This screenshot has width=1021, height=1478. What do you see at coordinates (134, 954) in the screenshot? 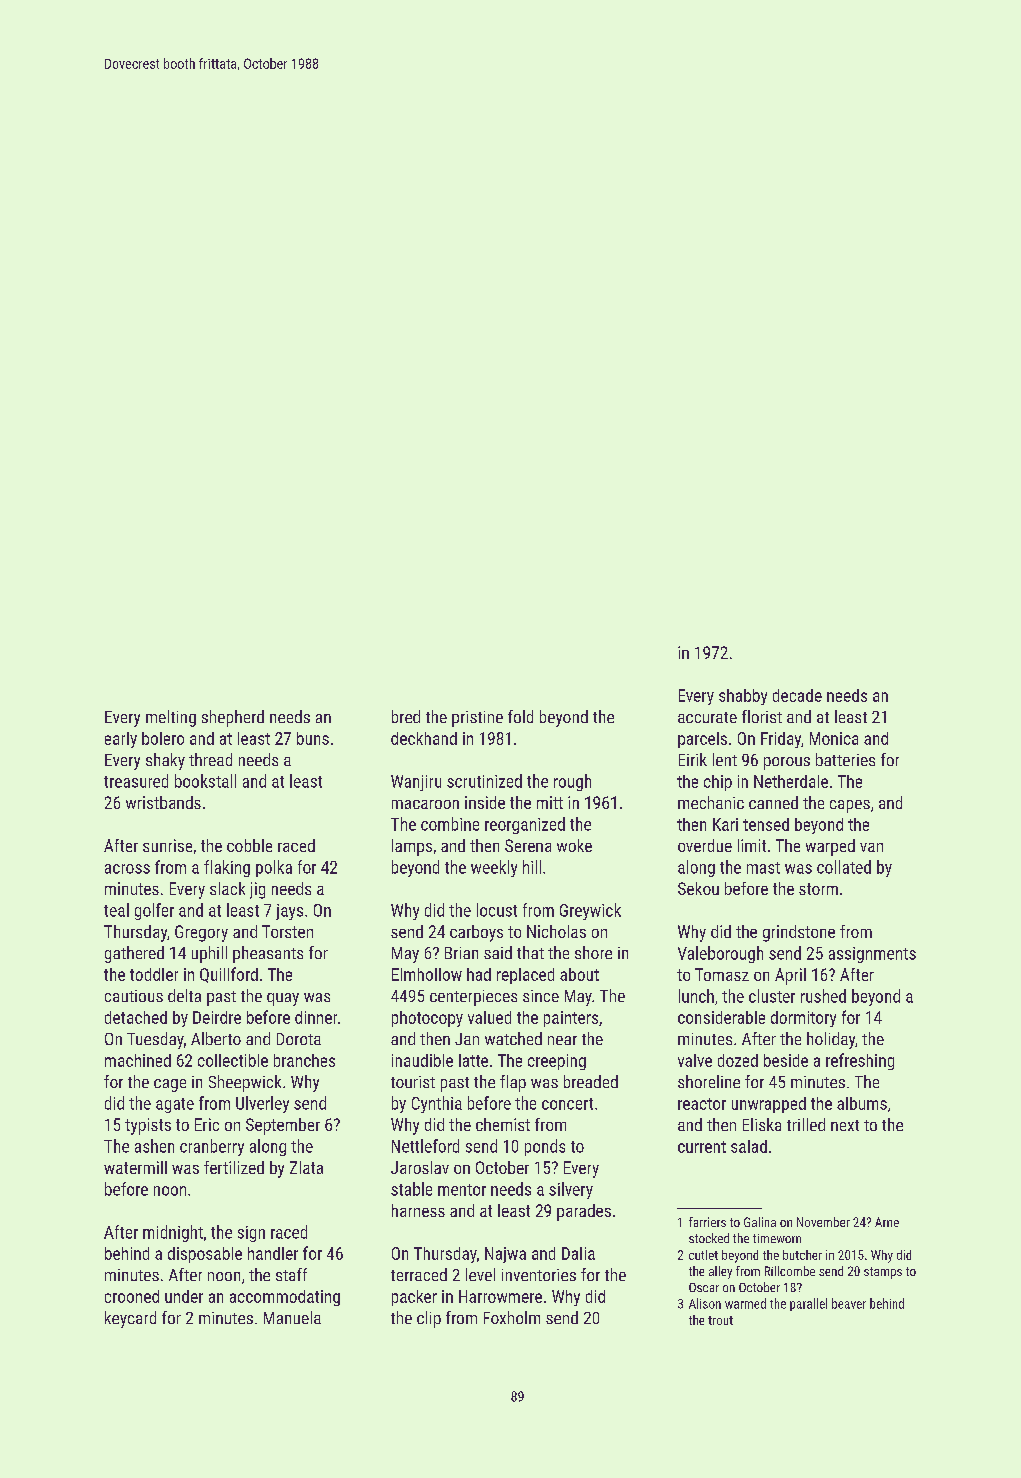
I see `gathered` at bounding box center [134, 954].
